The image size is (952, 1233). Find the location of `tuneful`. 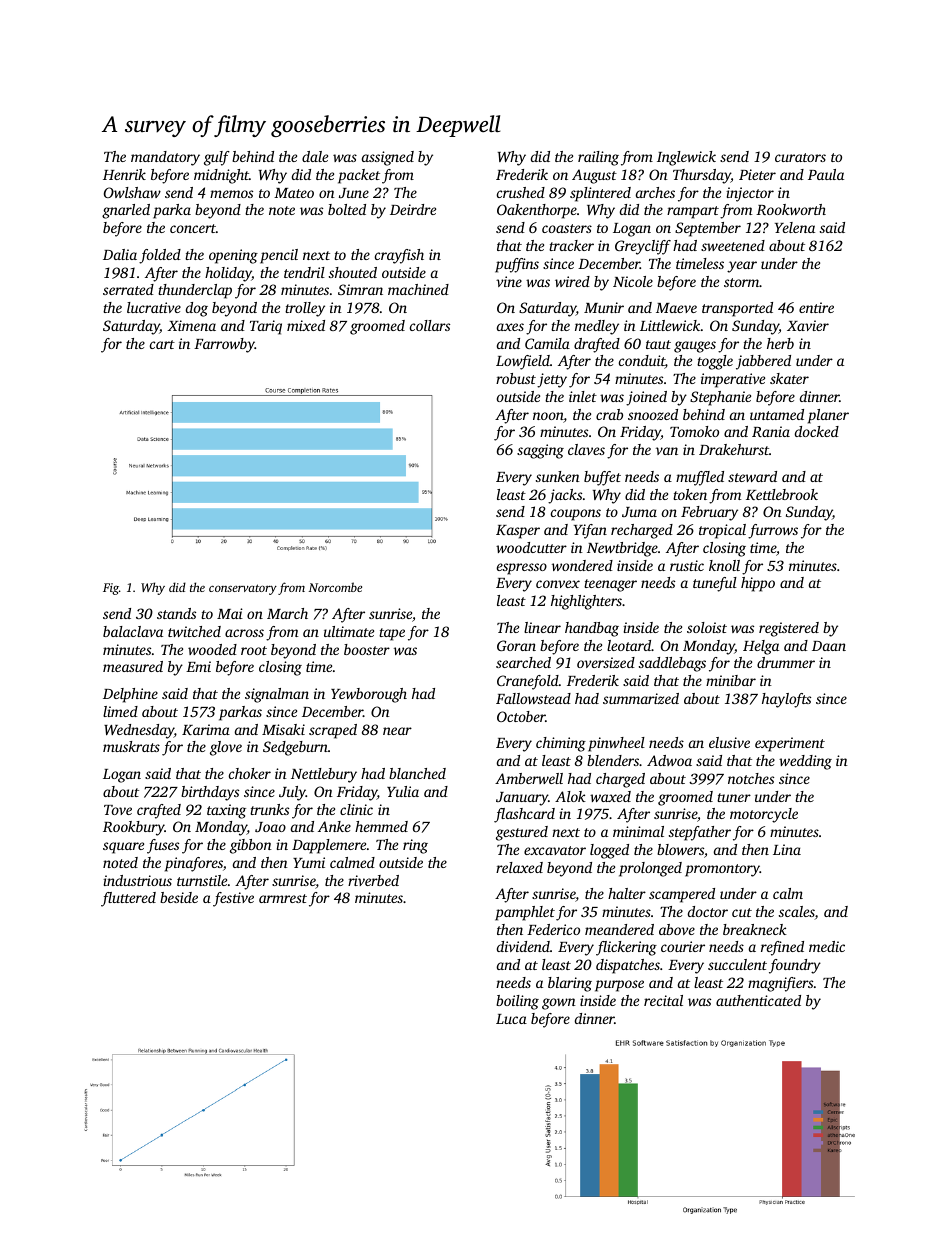

tuneful is located at coordinates (715, 584).
